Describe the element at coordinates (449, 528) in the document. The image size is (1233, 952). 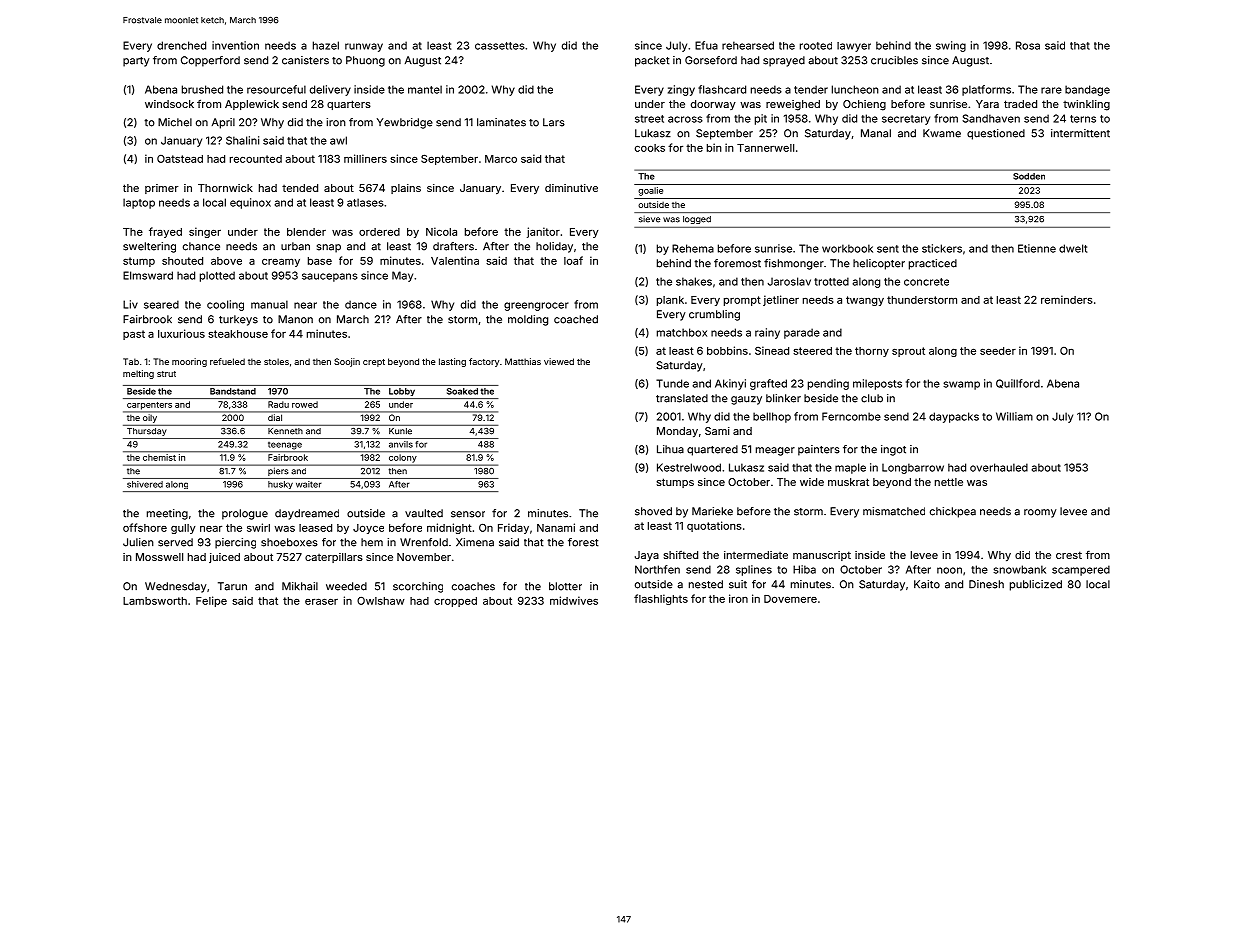
I see `midnight` at that location.
